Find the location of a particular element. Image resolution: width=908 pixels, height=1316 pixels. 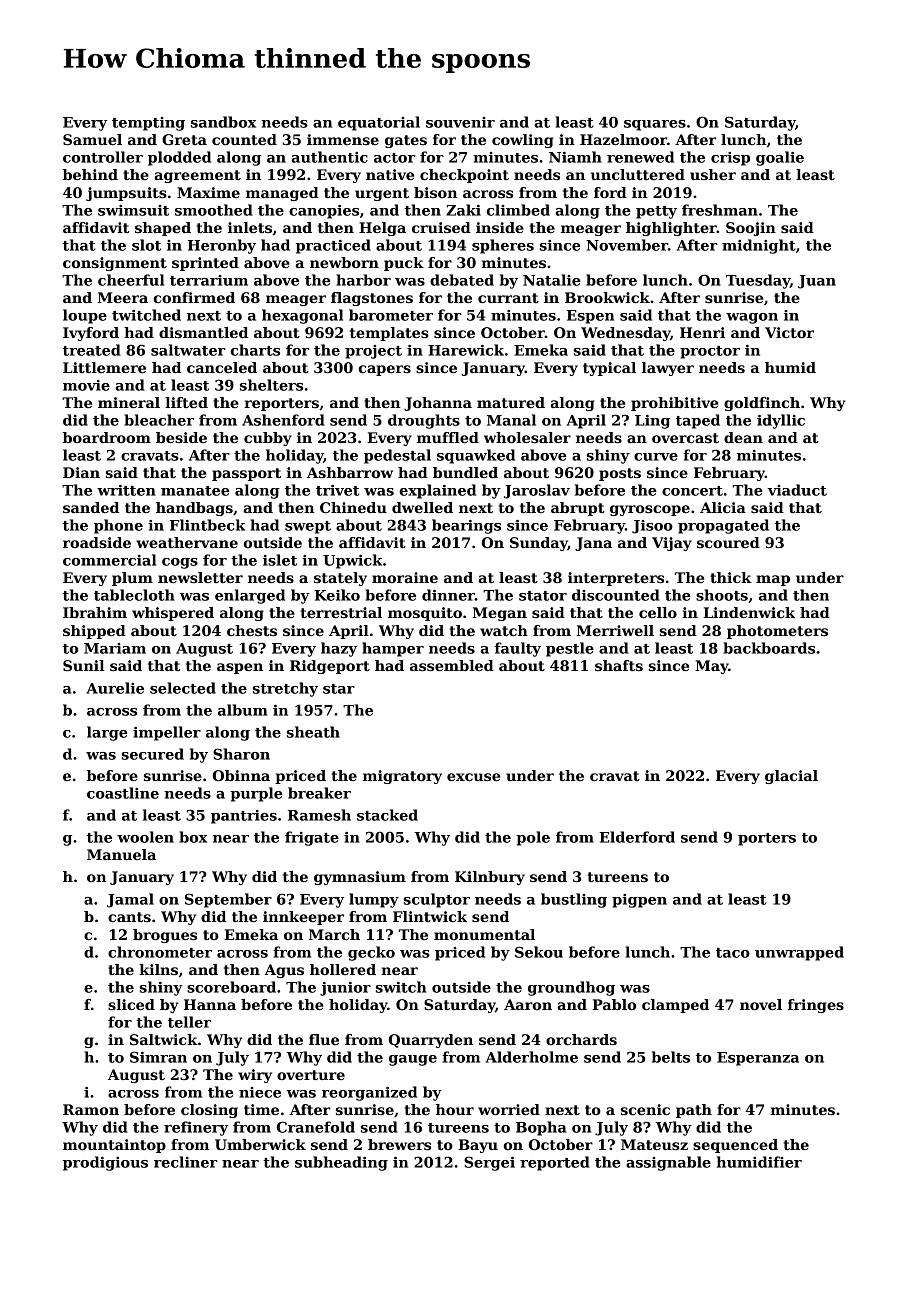

novel is located at coordinates (761, 1004).
